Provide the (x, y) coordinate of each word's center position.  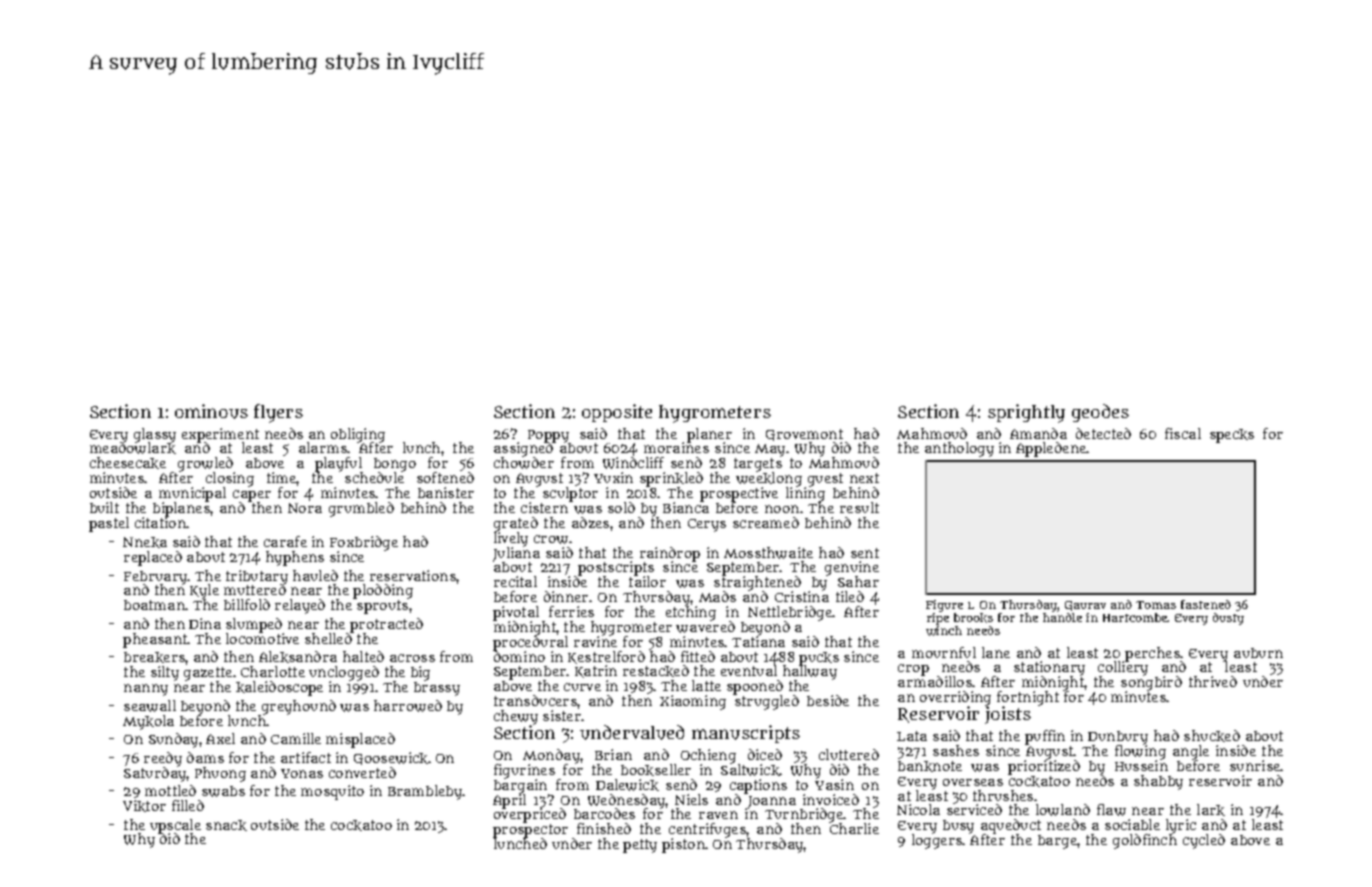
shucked (1212, 736)
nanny (146, 690)
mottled (170, 790)
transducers (535, 700)
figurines (524, 771)
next (864, 478)
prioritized (1044, 767)
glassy (155, 435)
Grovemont (804, 435)
